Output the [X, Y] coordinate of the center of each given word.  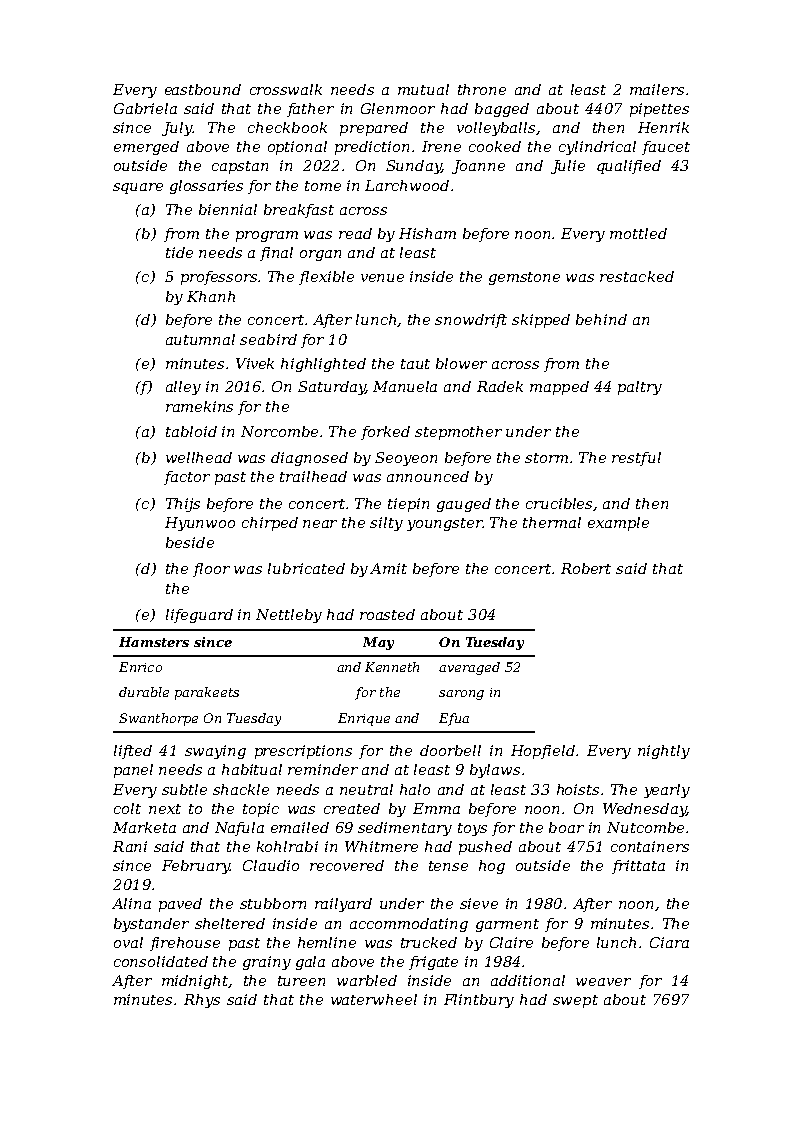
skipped [541, 321]
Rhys [202, 1001]
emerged [146, 148]
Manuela [405, 386]
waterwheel [374, 999]
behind [601, 319]
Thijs [183, 505]
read [355, 233]
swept [575, 1001]
